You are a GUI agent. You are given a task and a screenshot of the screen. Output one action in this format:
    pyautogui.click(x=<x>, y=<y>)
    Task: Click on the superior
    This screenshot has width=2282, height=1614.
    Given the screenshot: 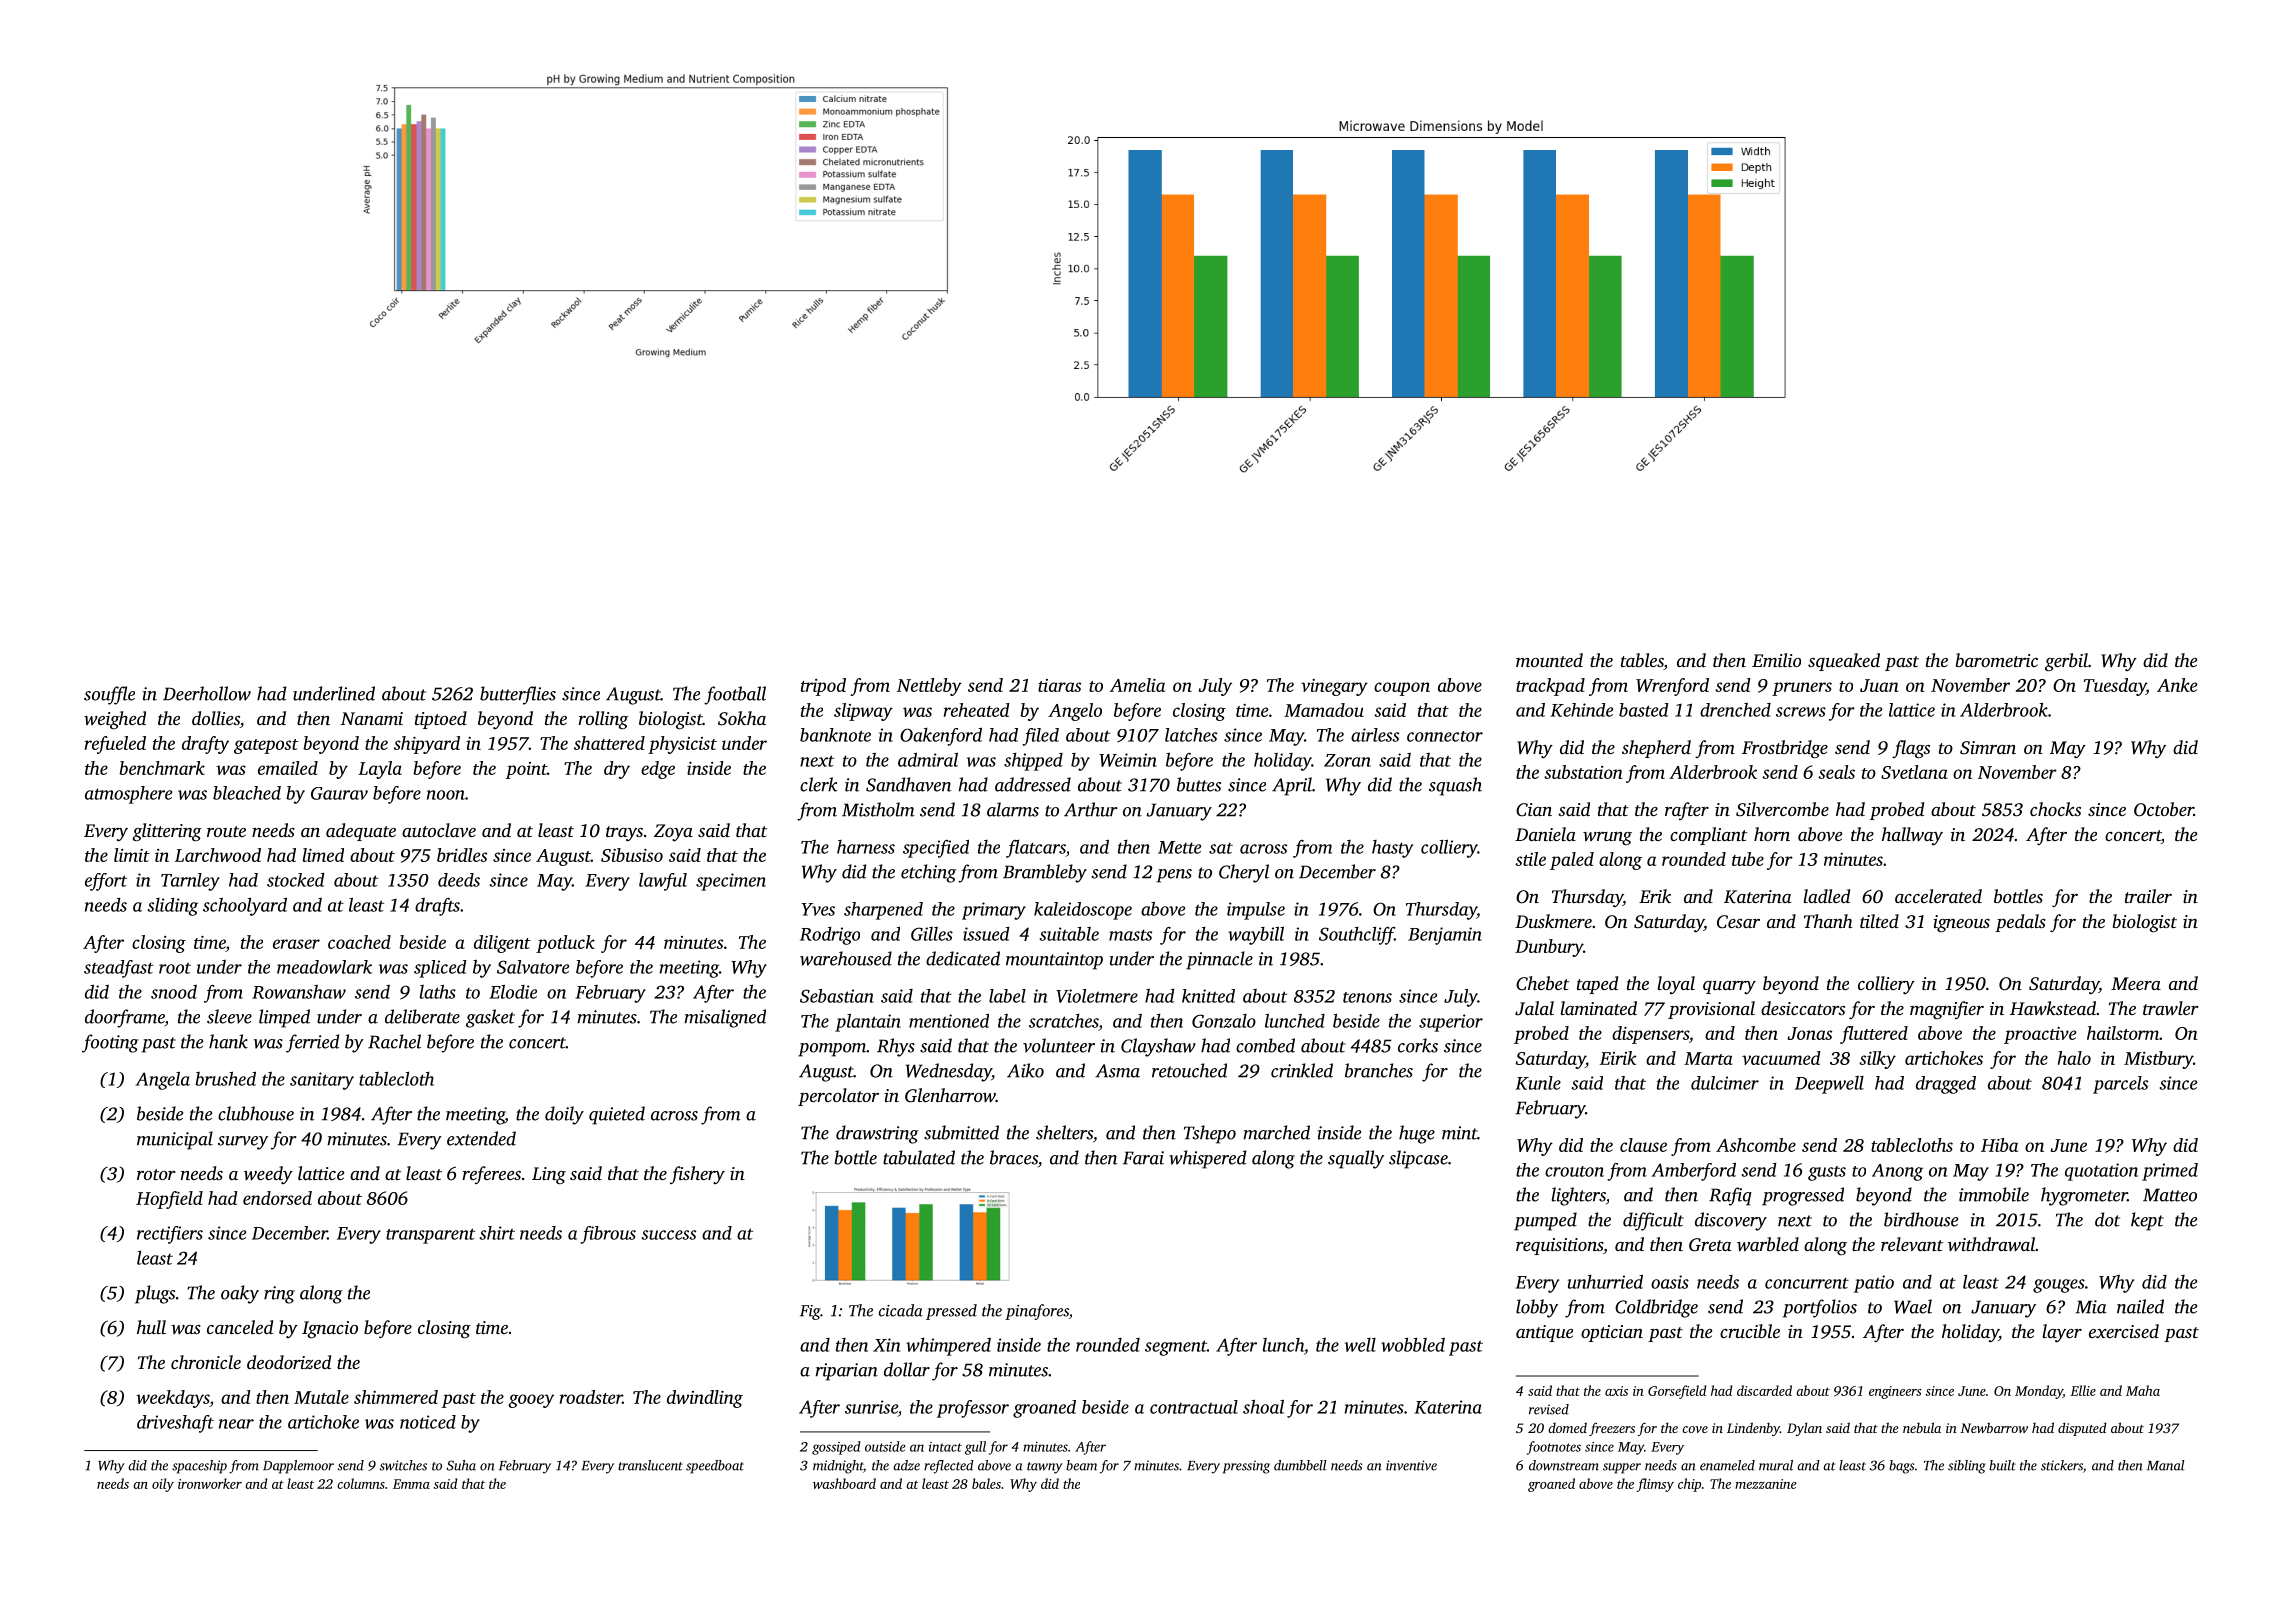 What is the action you would take?
    pyautogui.click(x=1451, y=1023)
